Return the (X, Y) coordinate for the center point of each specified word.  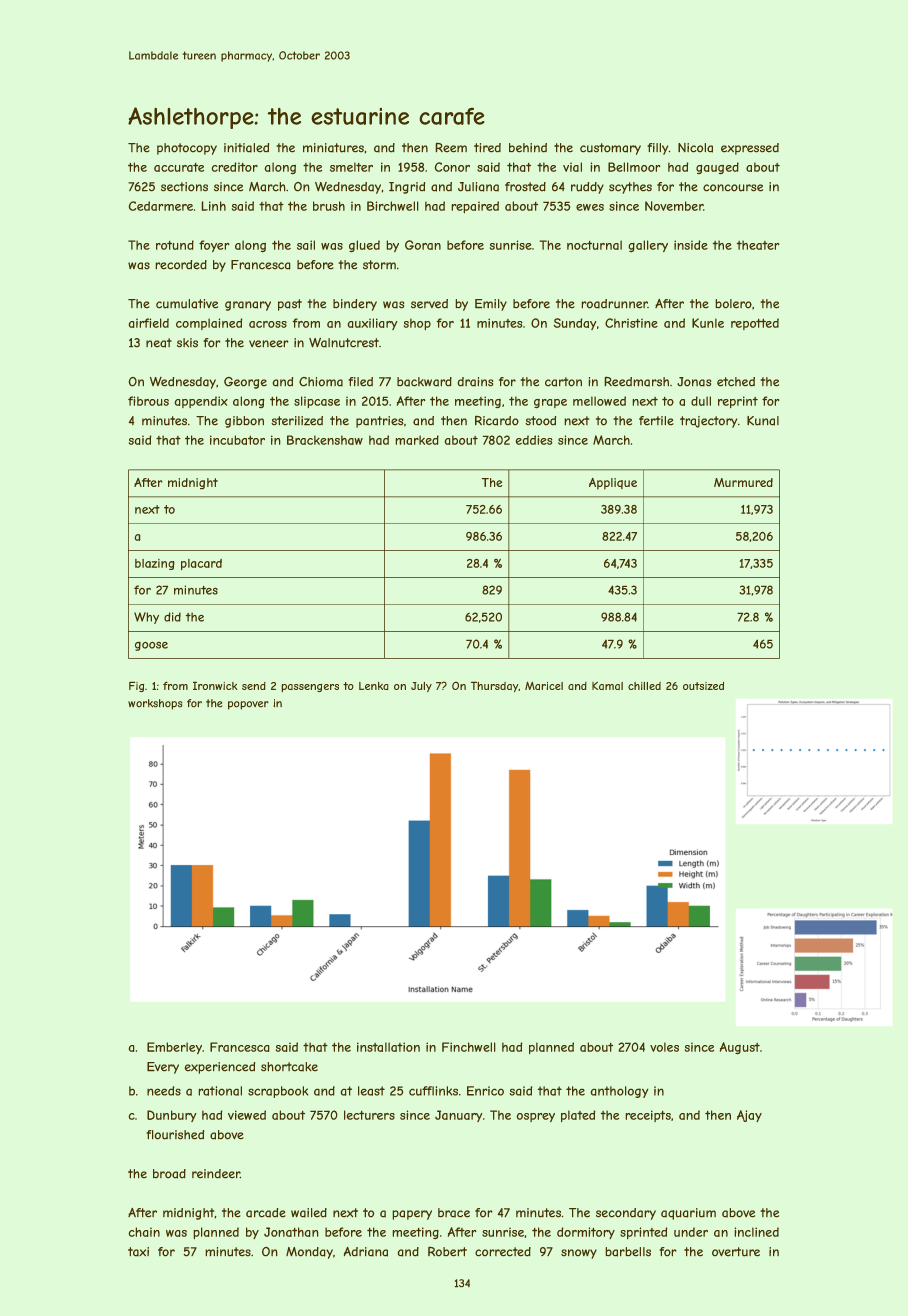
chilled (644, 686)
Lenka (374, 686)
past (290, 305)
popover (248, 705)
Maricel (544, 685)
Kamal (607, 686)
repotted (755, 324)
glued (364, 246)
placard (201, 564)
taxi (138, 1252)
